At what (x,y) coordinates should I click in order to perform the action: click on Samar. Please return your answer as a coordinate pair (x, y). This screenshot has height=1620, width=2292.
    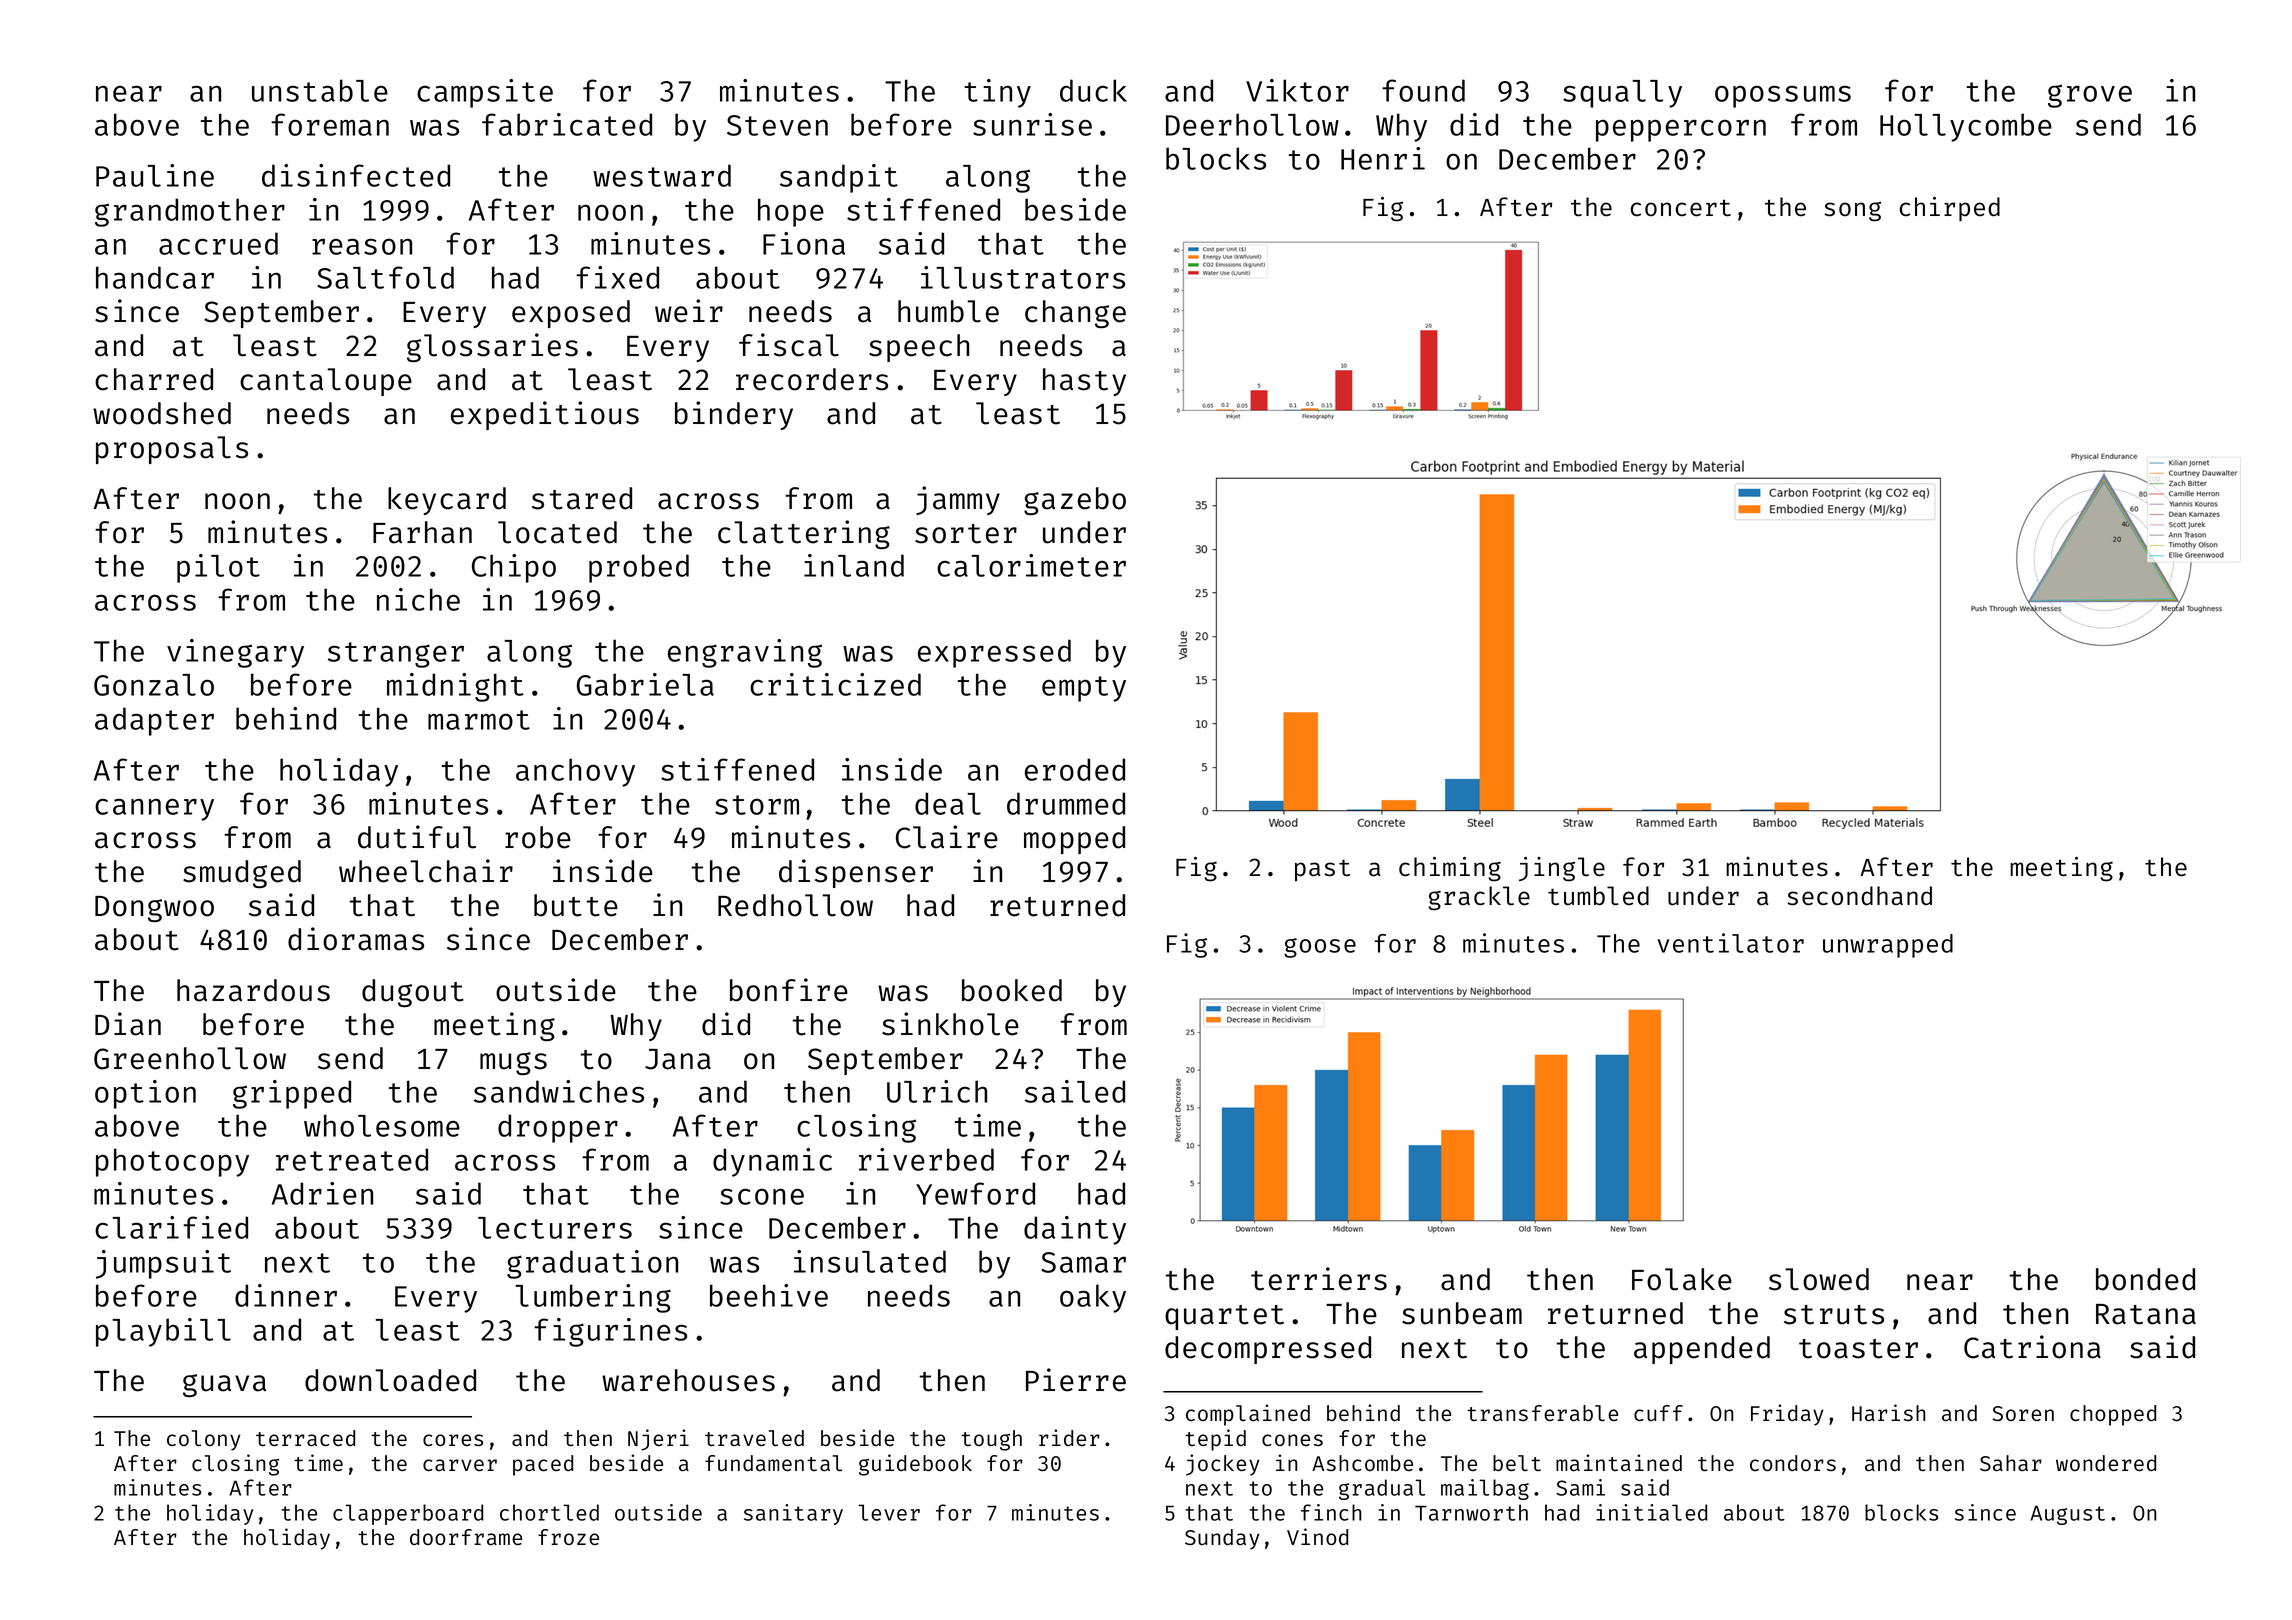
    Looking at the image, I should click on (1083, 1262).
